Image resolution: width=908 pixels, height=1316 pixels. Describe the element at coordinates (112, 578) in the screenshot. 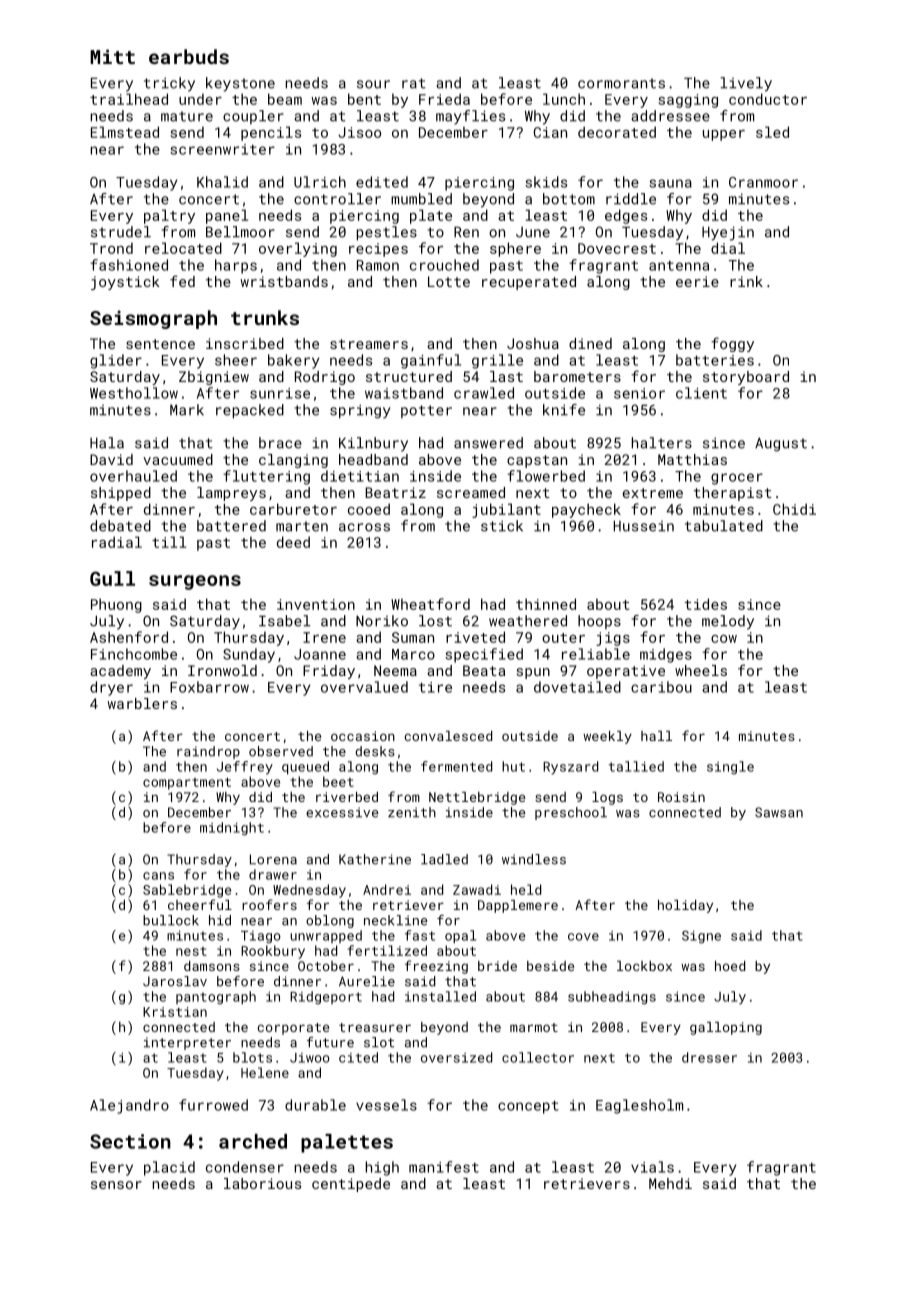

I see `Gull` at that location.
